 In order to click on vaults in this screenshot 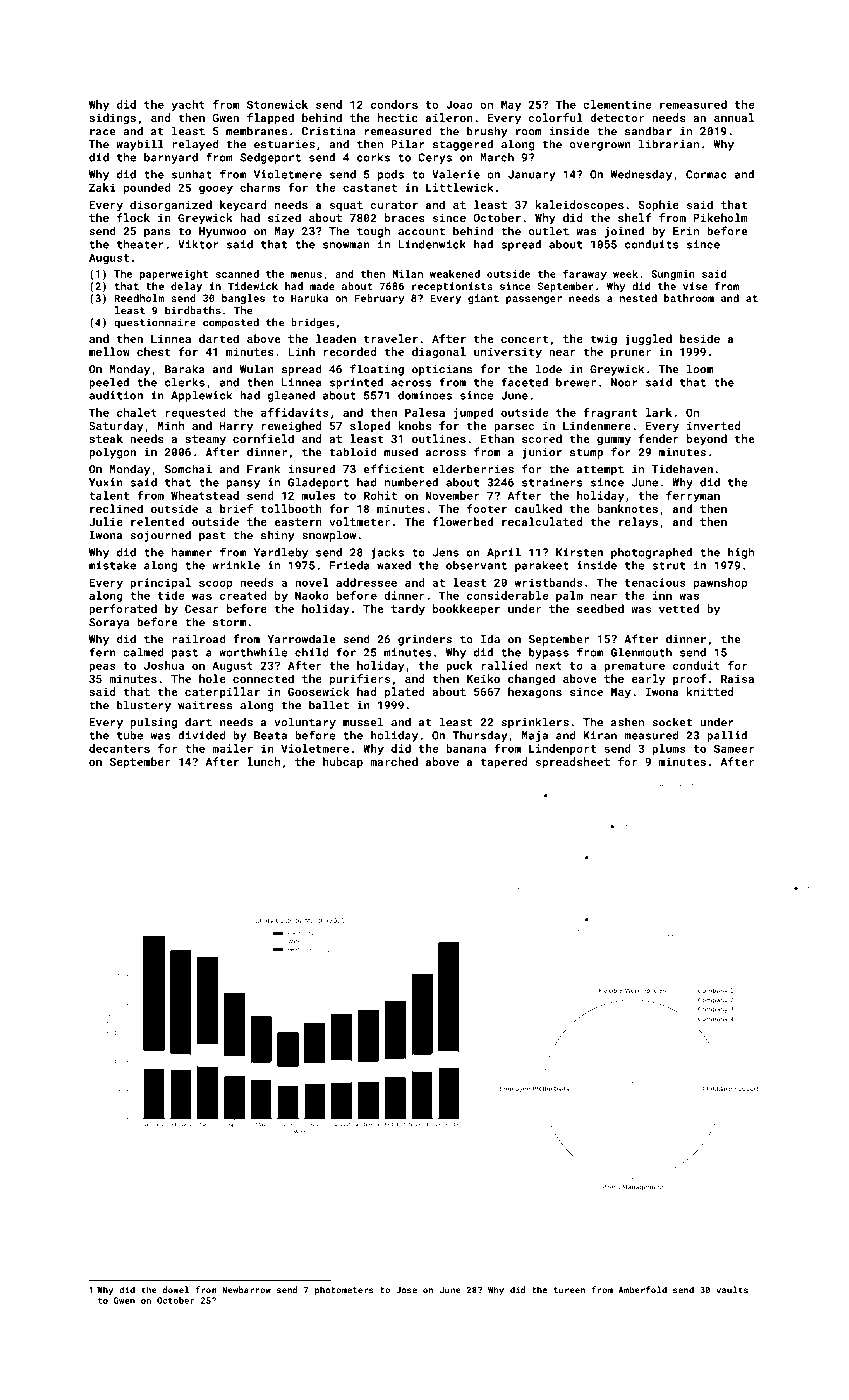, I will do `click(732, 1290)`.
